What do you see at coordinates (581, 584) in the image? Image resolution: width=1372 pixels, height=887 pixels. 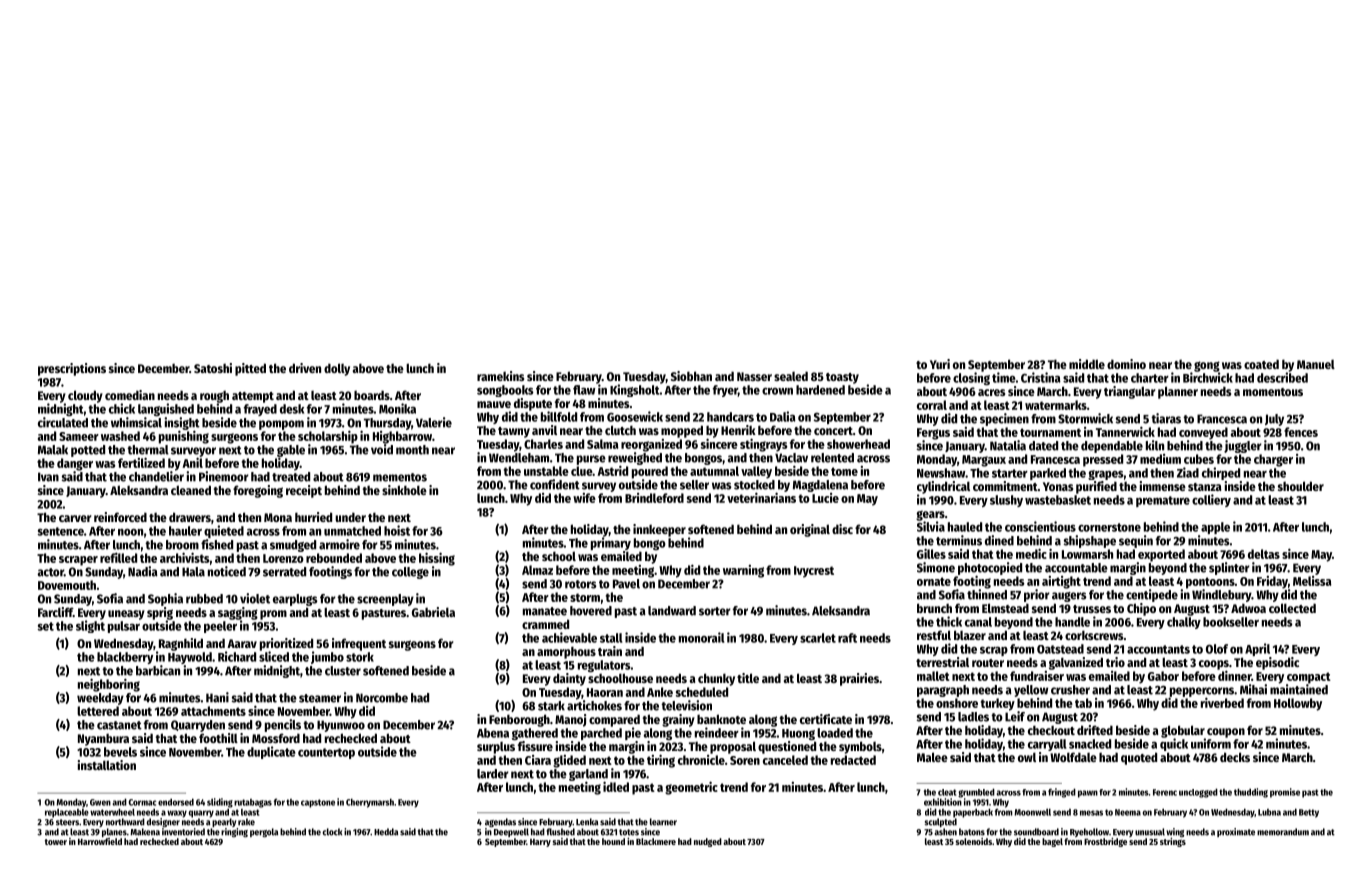 I see `rotors` at bounding box center [581, 584].
